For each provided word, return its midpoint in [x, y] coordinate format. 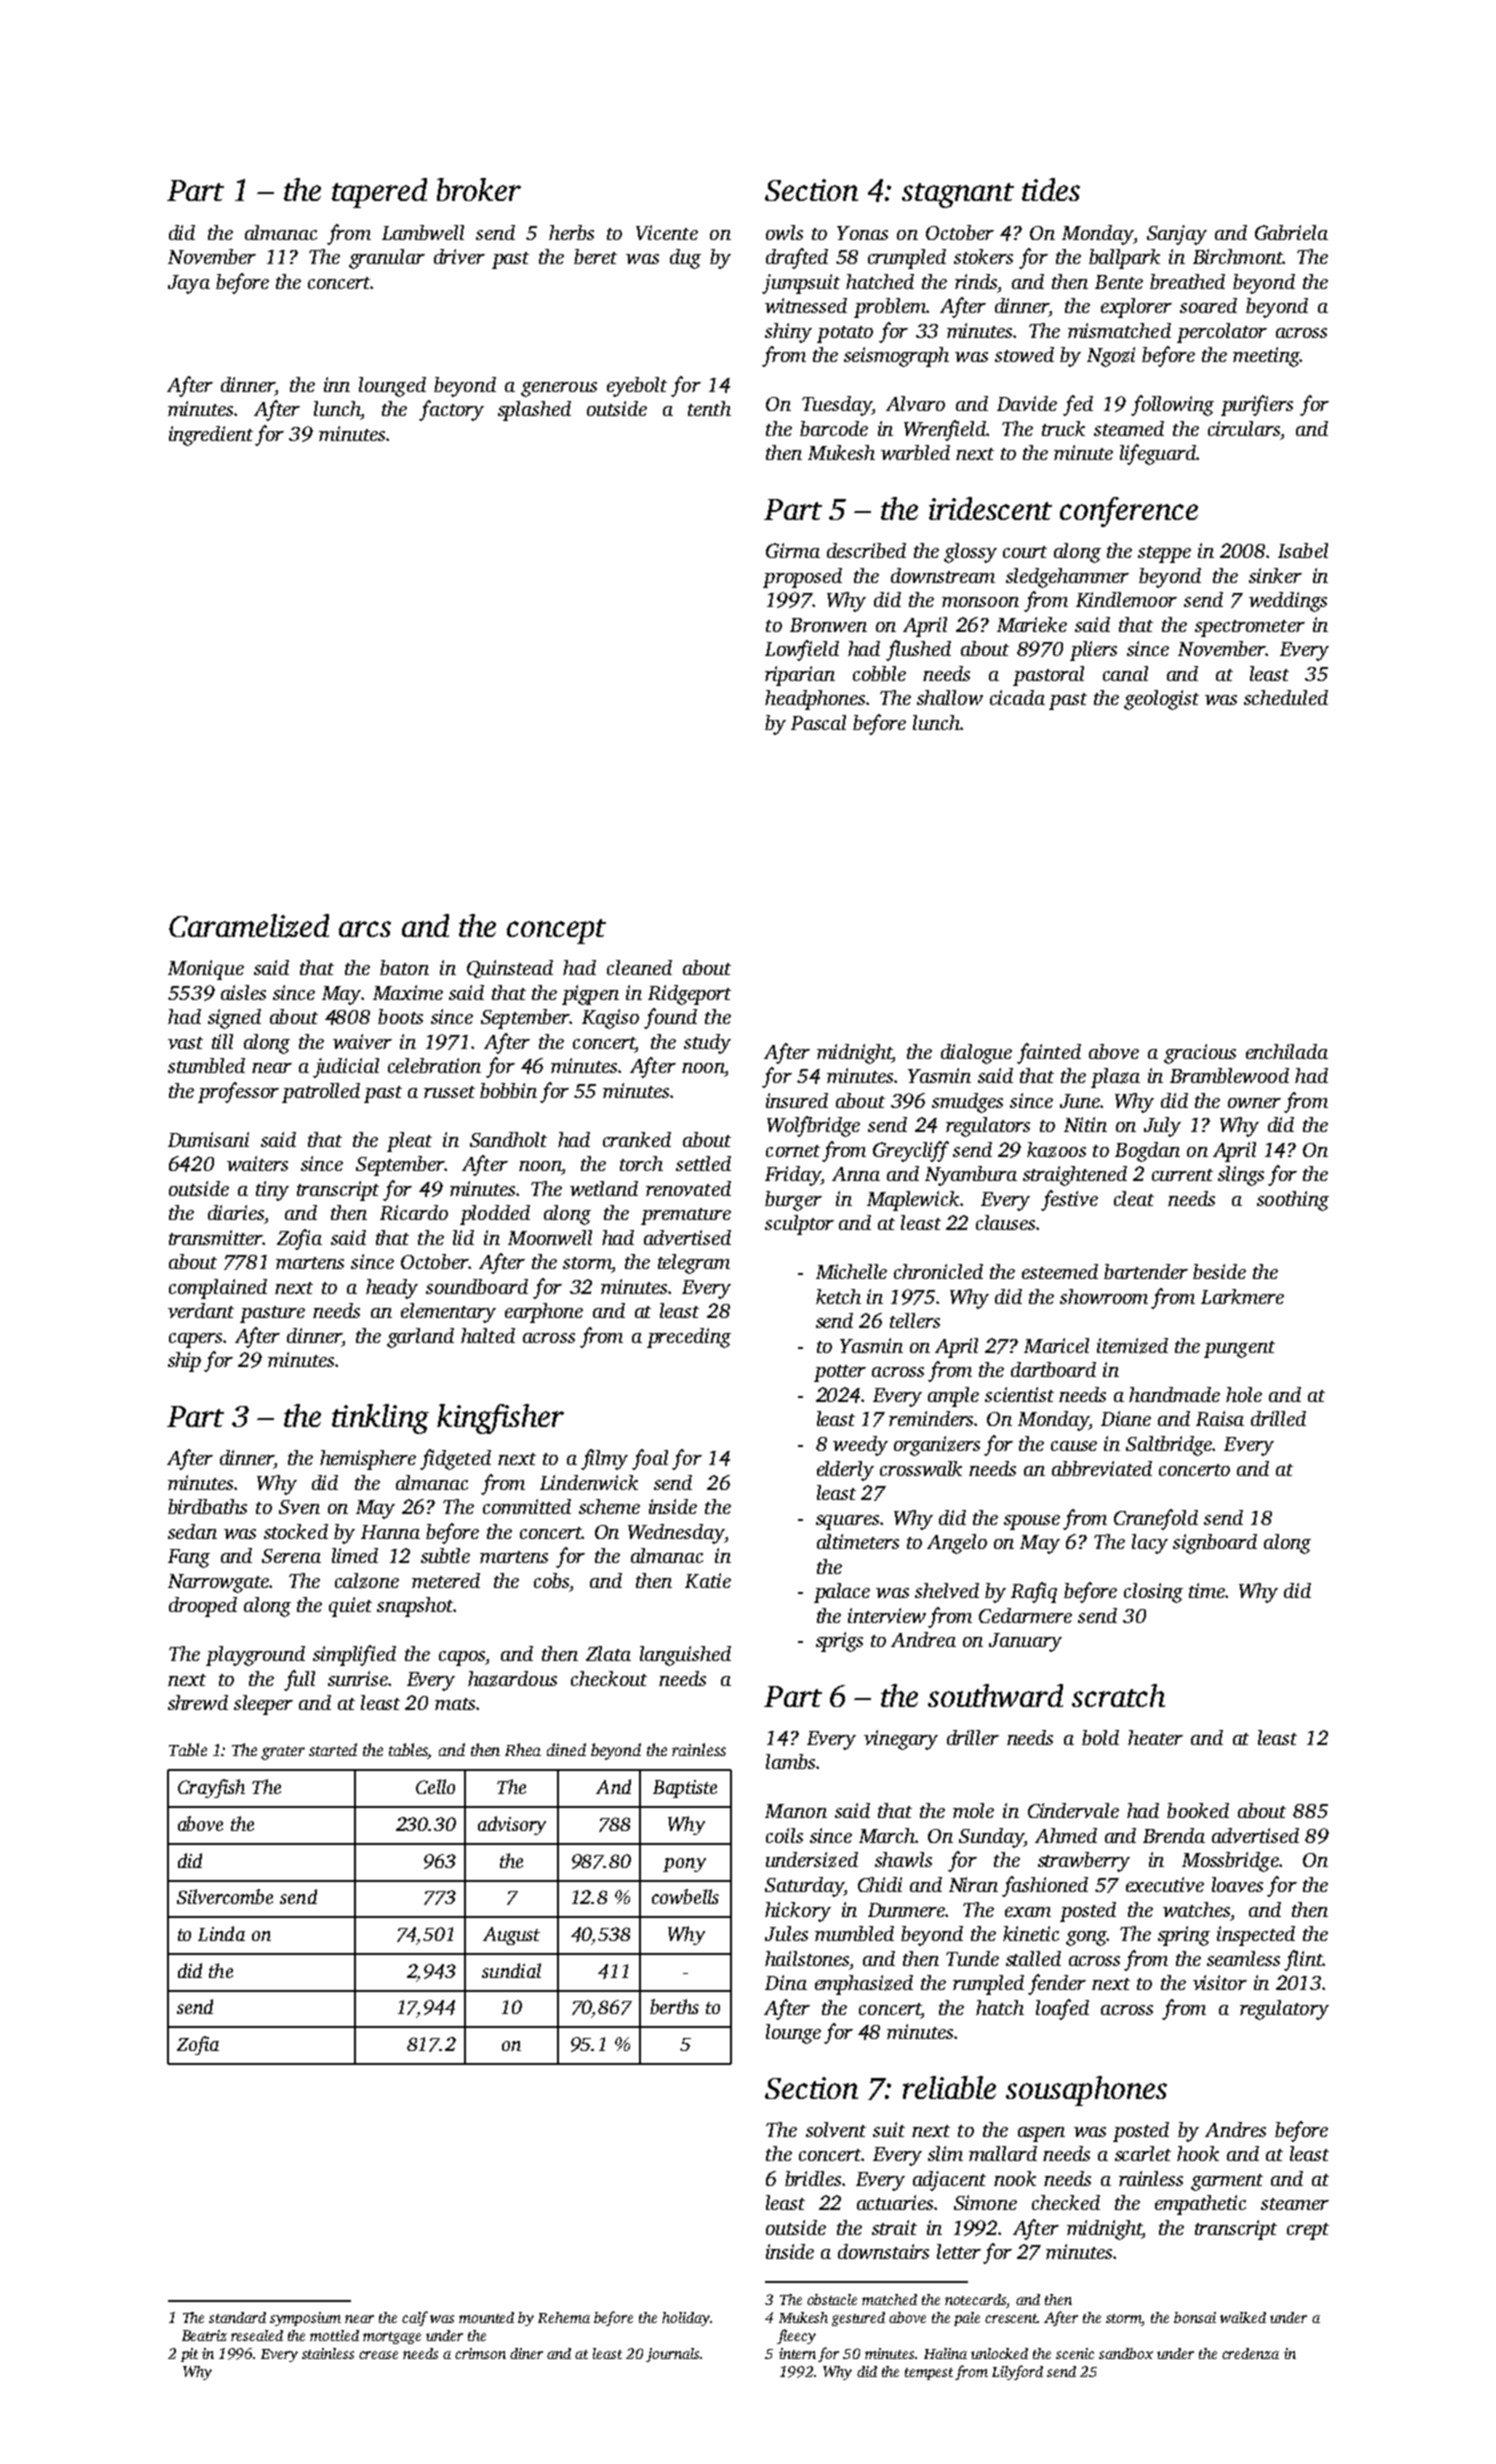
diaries [236, 1212]
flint [1303, 1960]
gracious [1200, 1054]
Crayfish [211, 1788]
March [887, 1835]
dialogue [976, 1054]
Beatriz [204, 2335]
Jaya [189, 284]
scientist [1019, 1394]
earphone [544, 1313]
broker [479, 189]
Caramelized [249, 926]
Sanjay [1177, 235]
